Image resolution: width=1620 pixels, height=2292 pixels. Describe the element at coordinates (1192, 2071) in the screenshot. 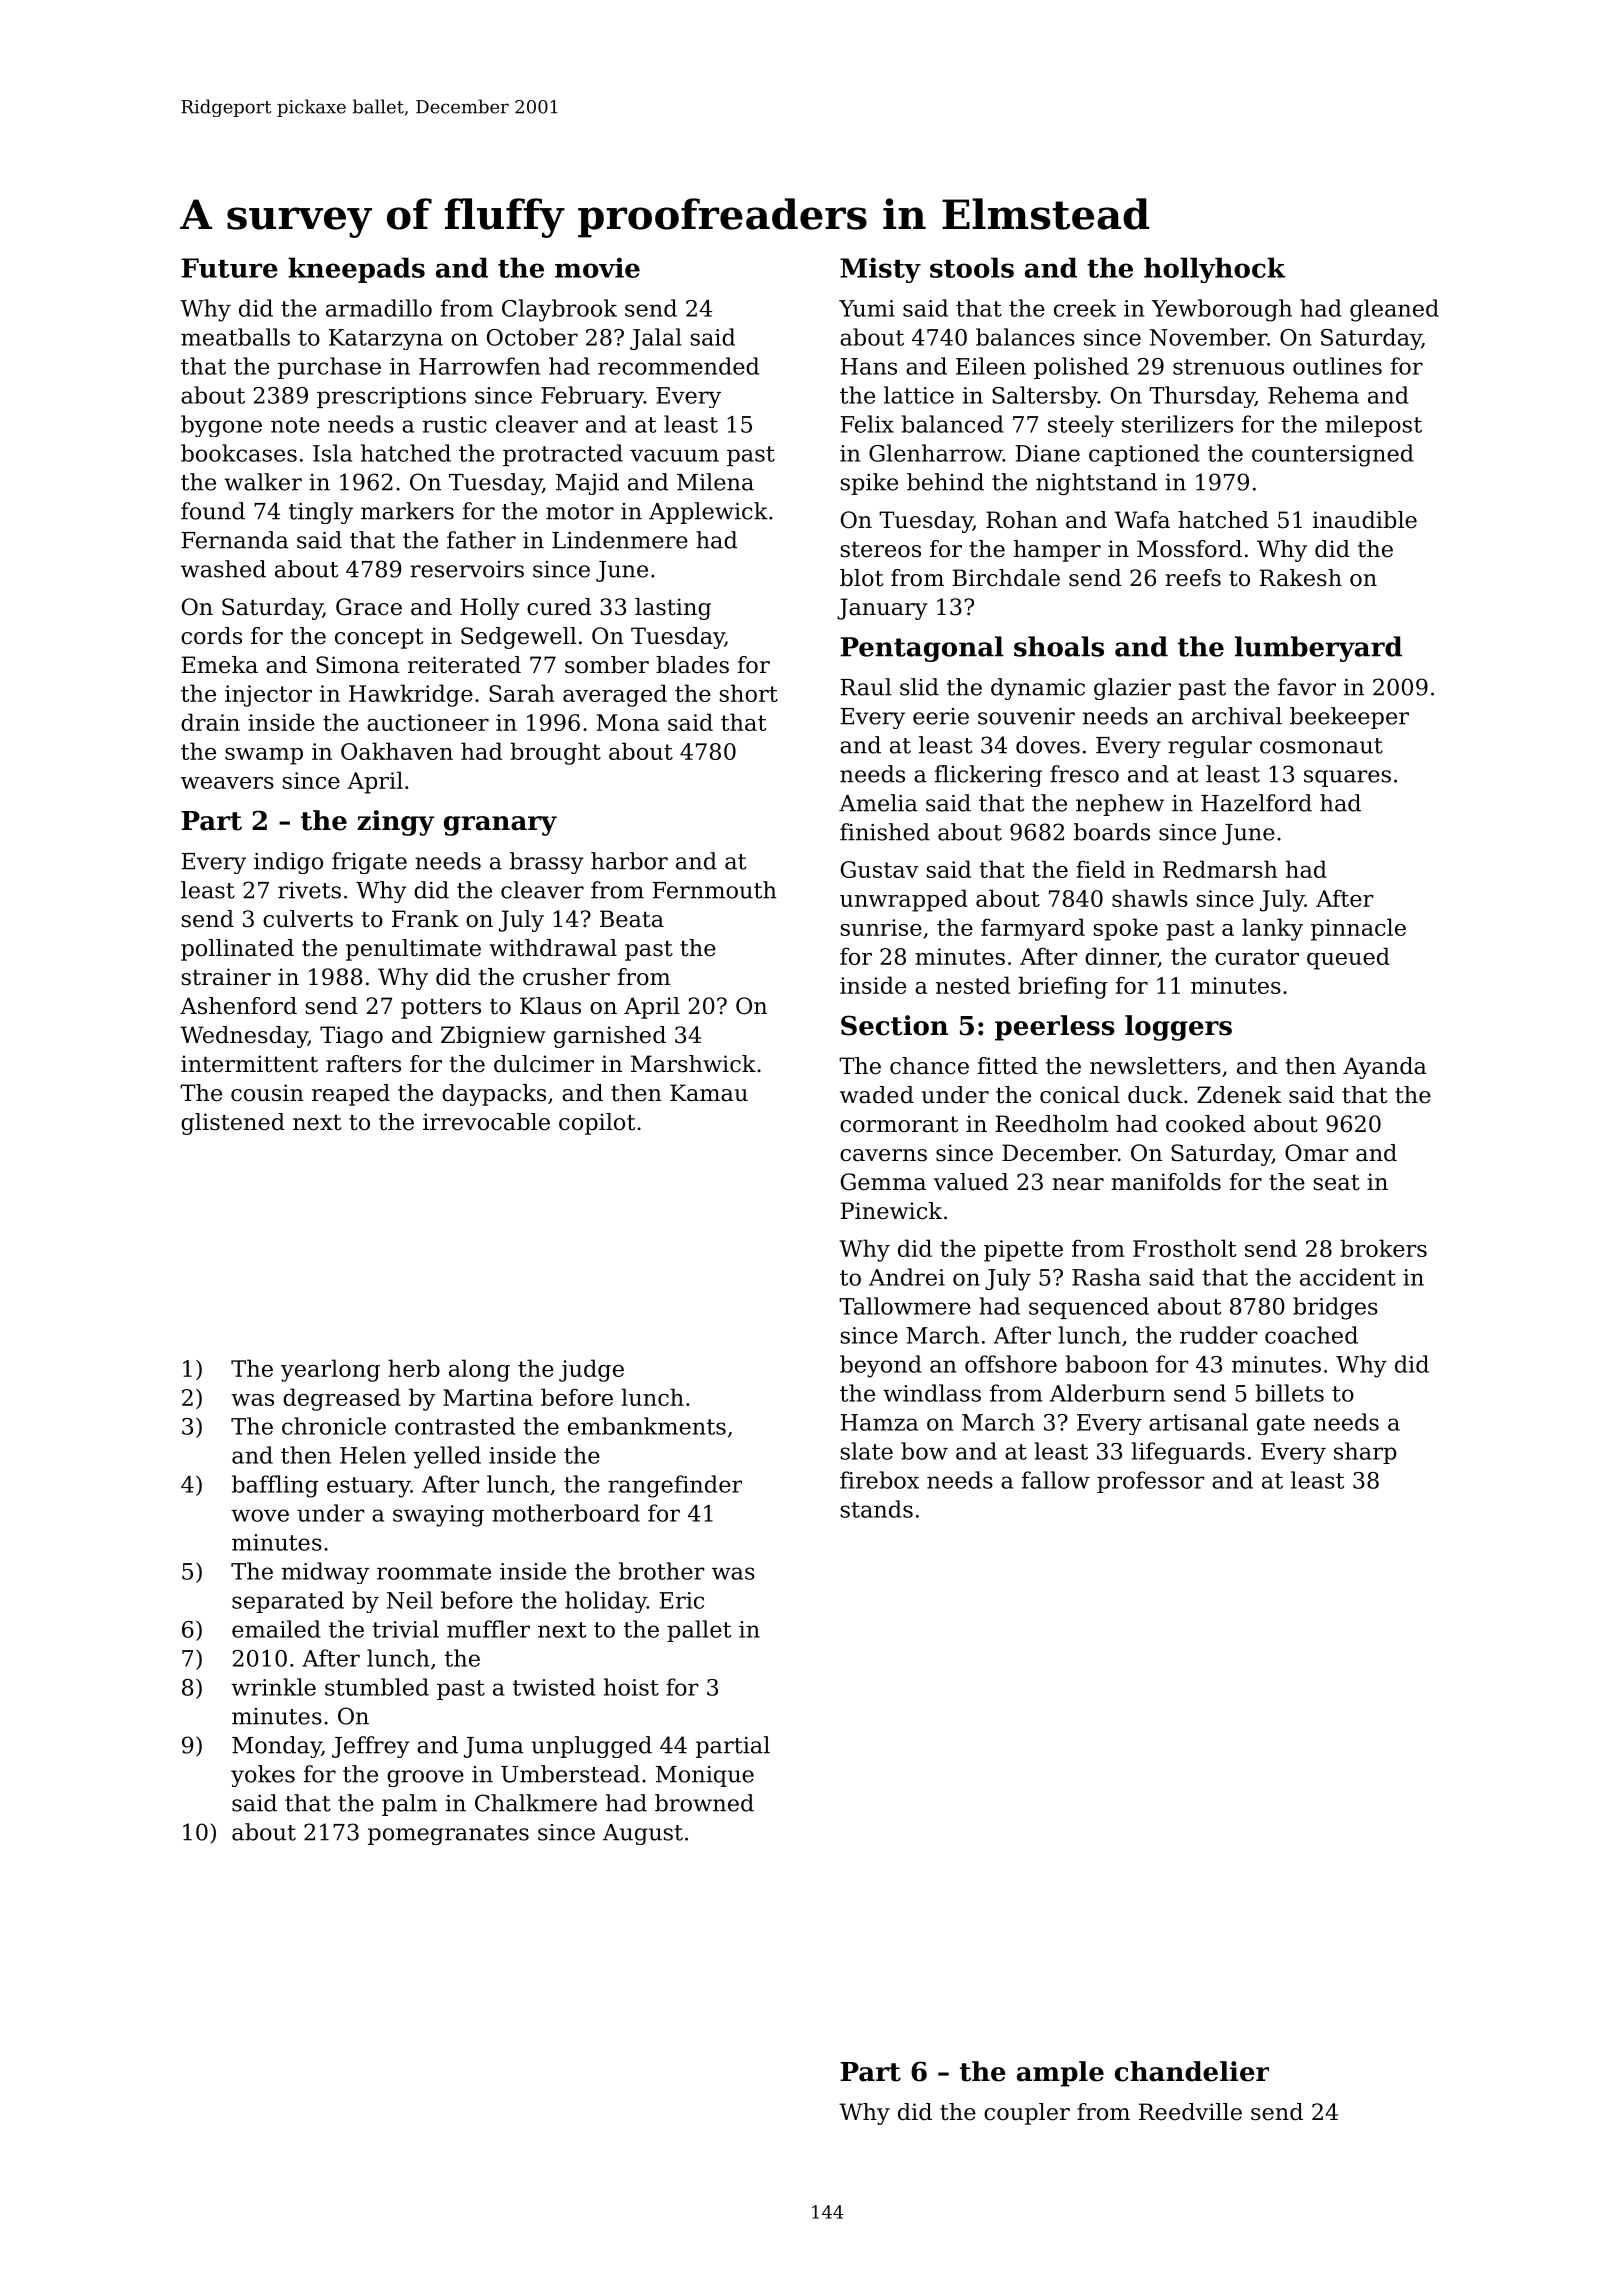

I see `chandelier` at that location.
